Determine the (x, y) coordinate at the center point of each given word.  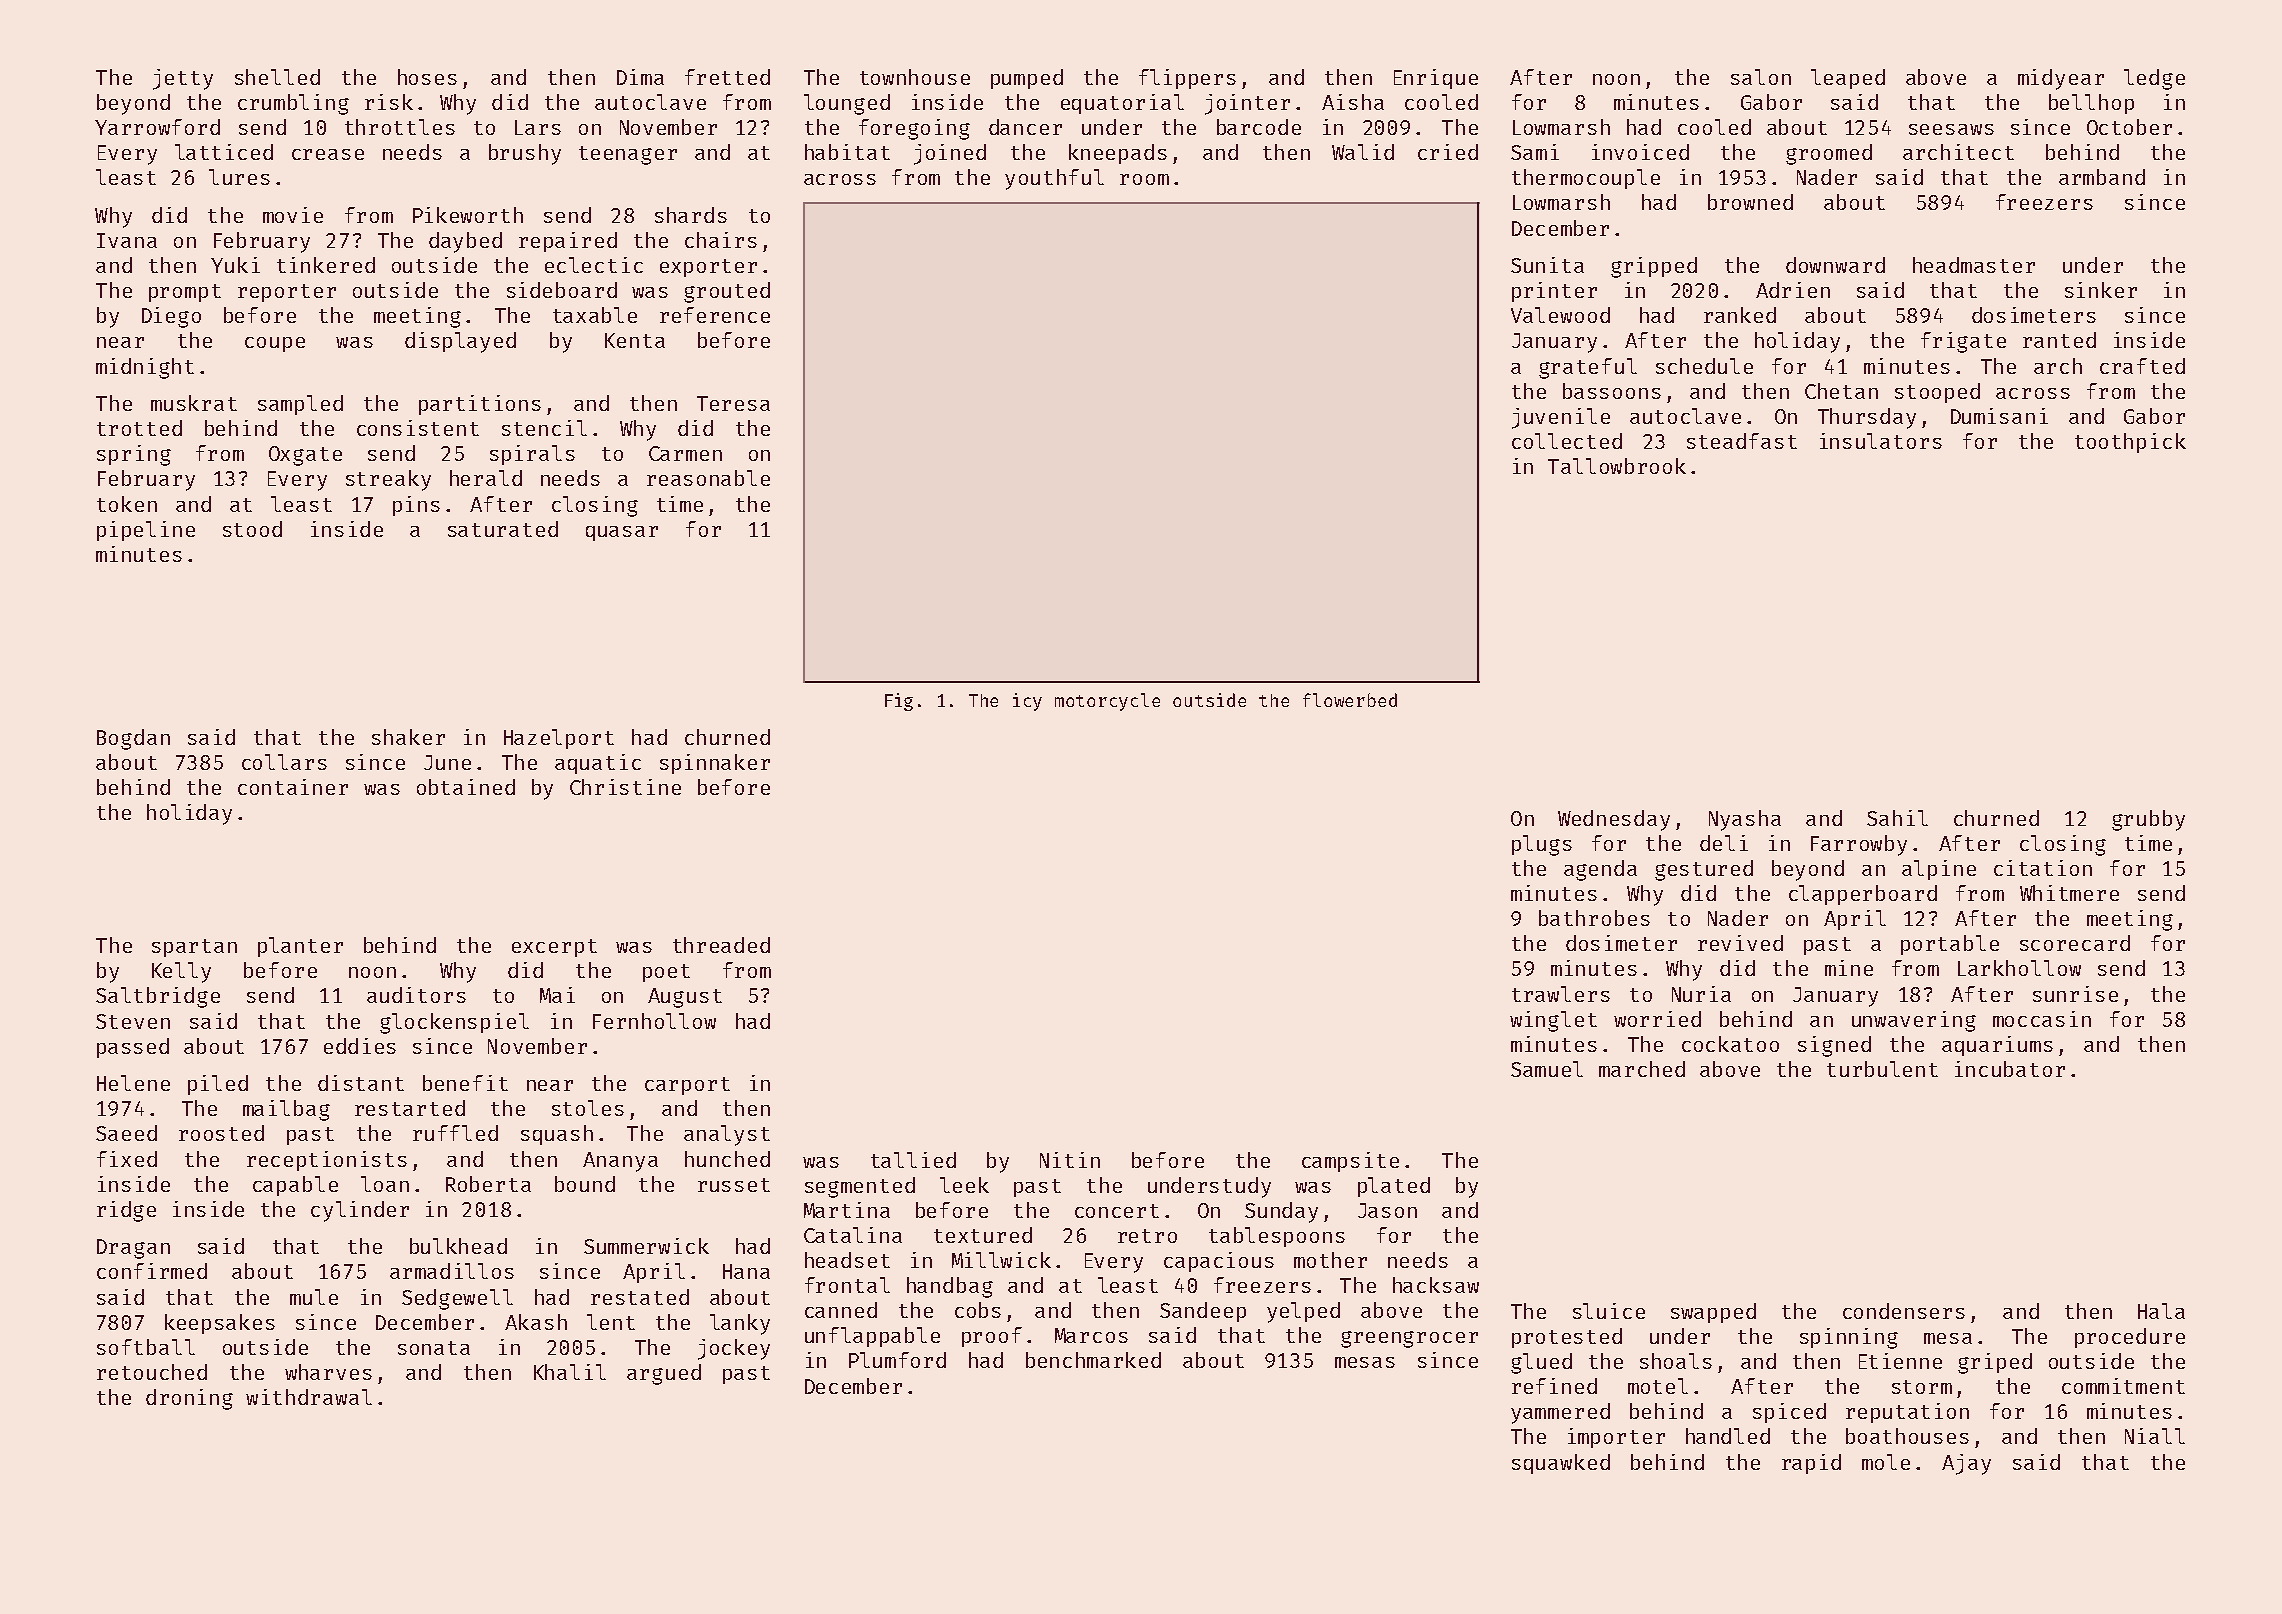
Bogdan (133, 739)
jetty (183, 79)
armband (2102, 177)
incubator (2010, 1069)
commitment (2123, 1386)
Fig (899, 702)
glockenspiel (454, 1023)
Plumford (897, 1360)
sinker (2101, 290)
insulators (1881, 441)
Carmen (685, 453)
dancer (1025, 127)
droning (189, 1399)
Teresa (733, 403)
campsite (1350, 1162)
